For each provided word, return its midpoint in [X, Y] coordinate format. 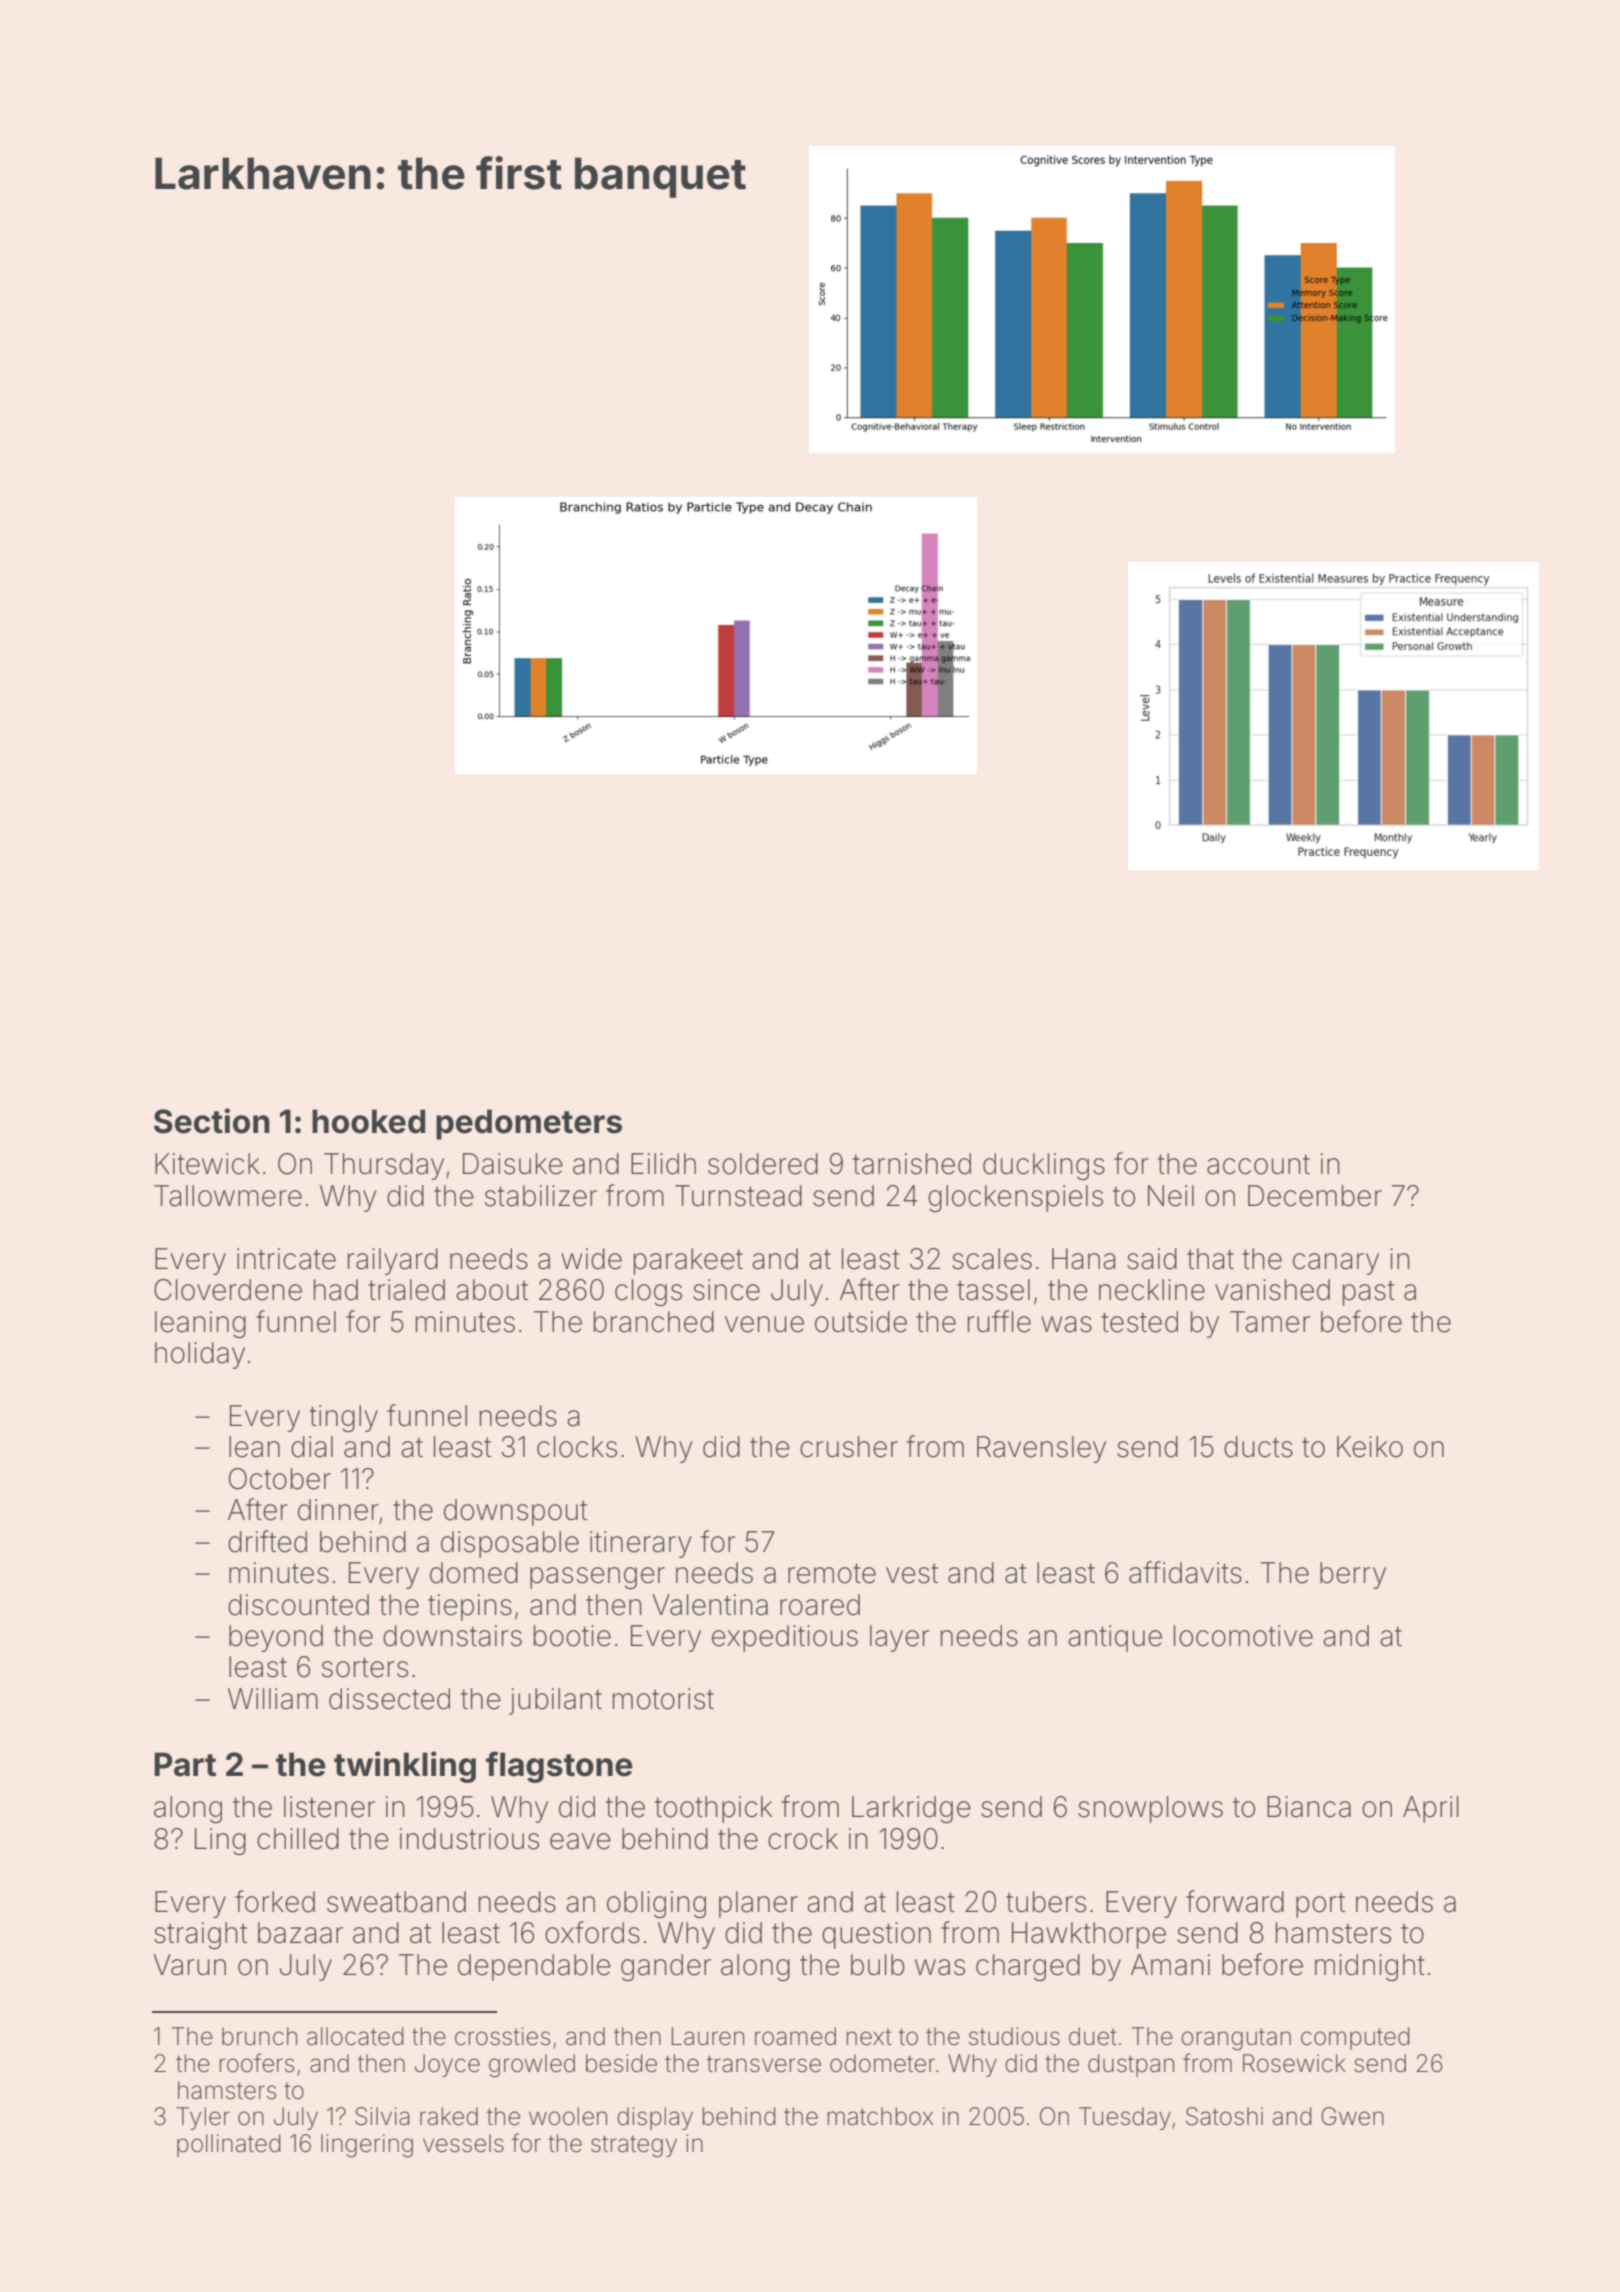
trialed [406, 1290]
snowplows [1150, 1809]
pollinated [229, 2145]
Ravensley [1041, 1449]
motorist [663, 1699]
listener [329, 1807]
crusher [849, 1447]
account [1258, 1164]
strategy [634, 2146]
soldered [763, 1164]
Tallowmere [228, 1196]
